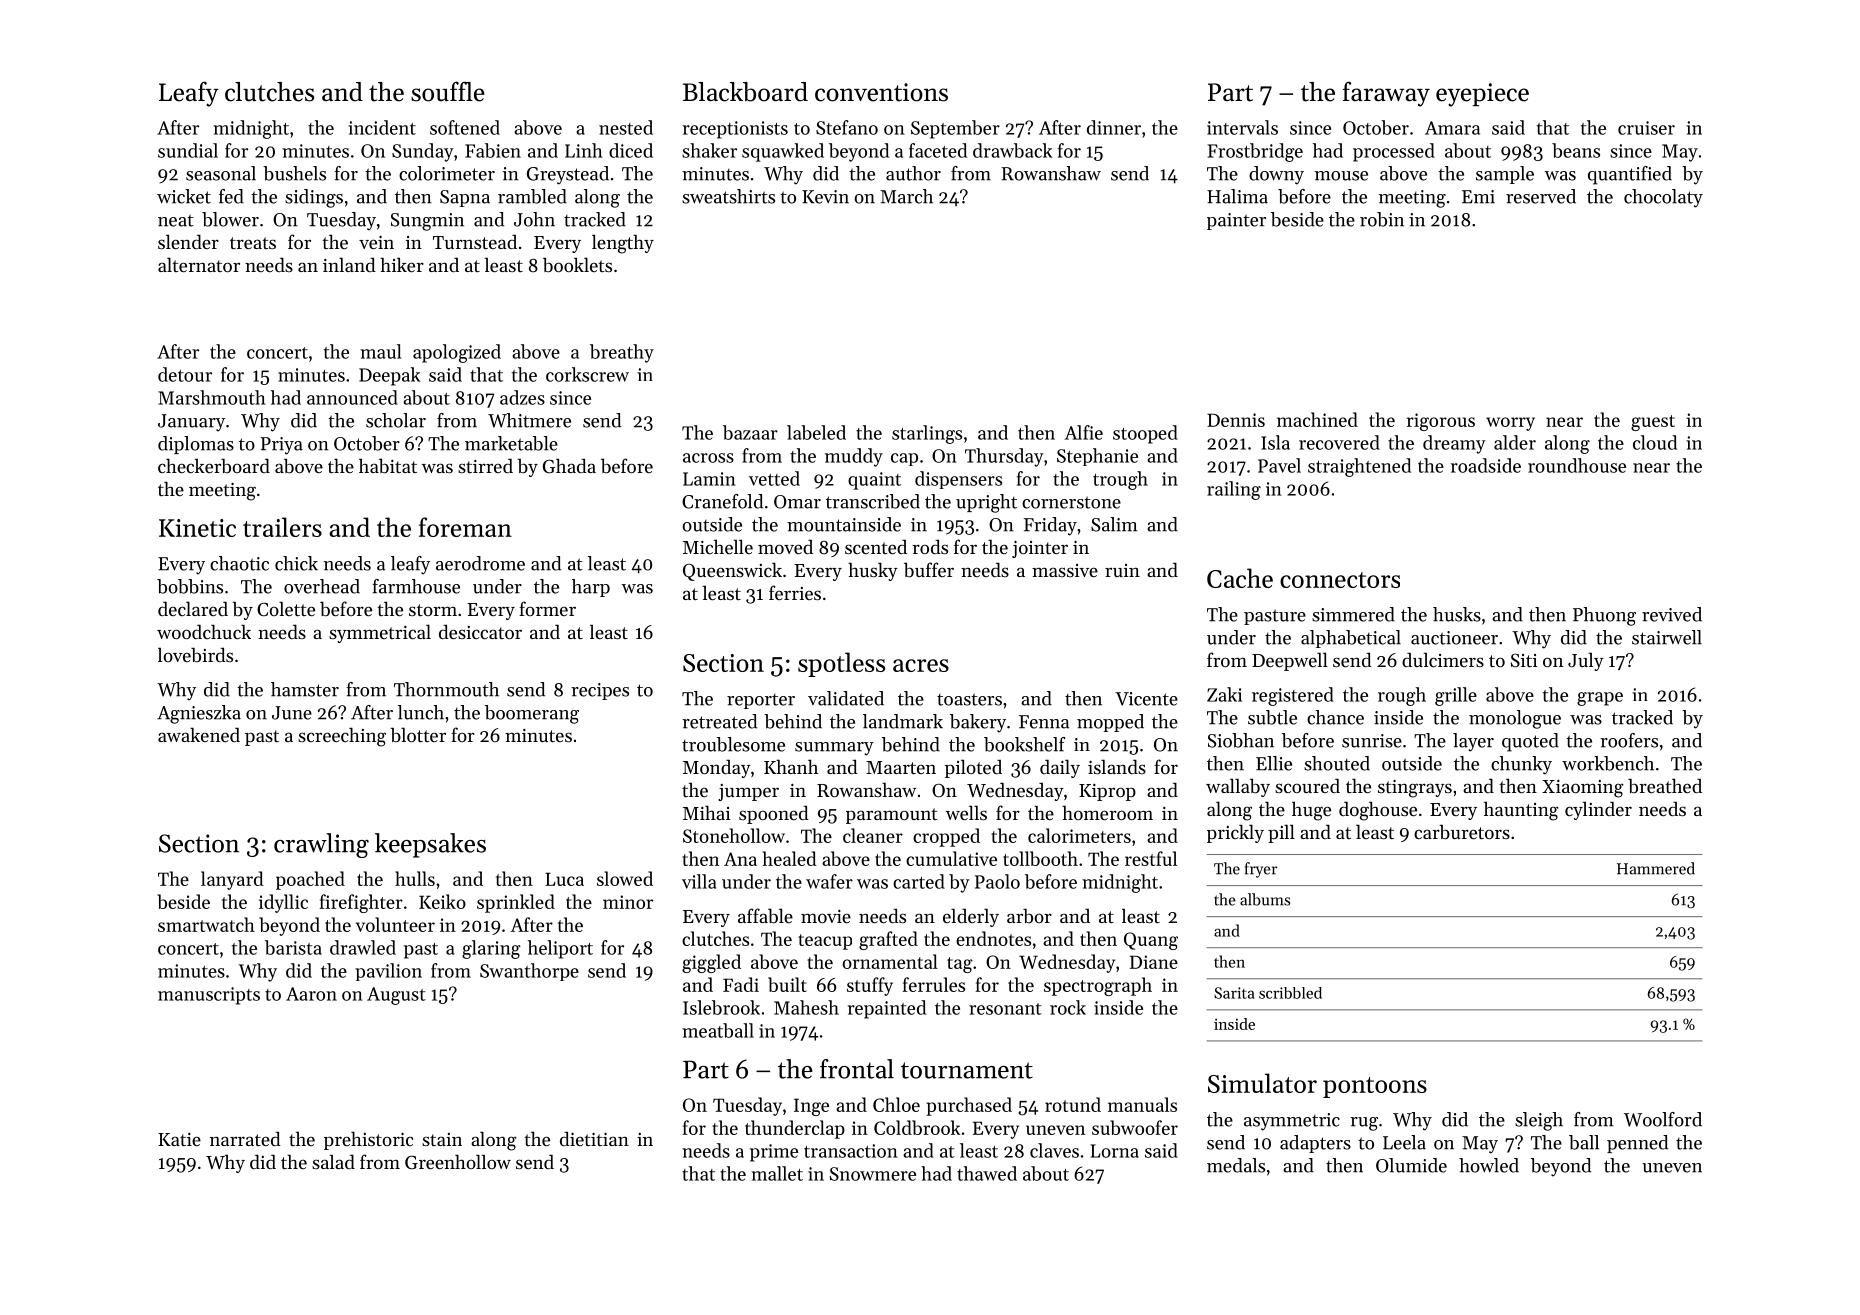  What do you see at coordinates (1382, 219) in the image?
I see `robin` at bounding box center [1382, 219].
